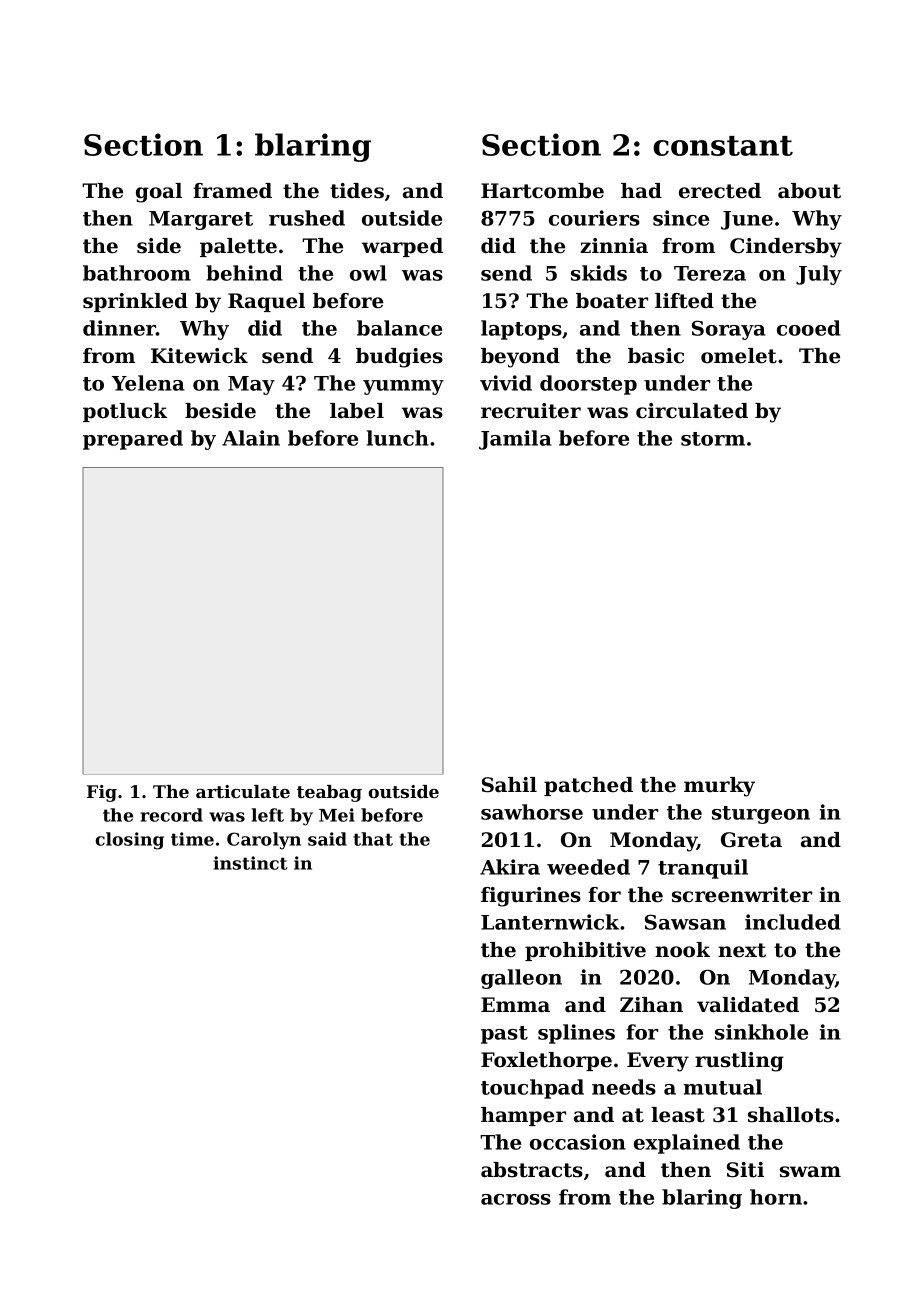 The image size is (924, 1314). What do you see at coordinates (516, 1199) in the image?
I see `across` at bounding box center [516, 1199].
